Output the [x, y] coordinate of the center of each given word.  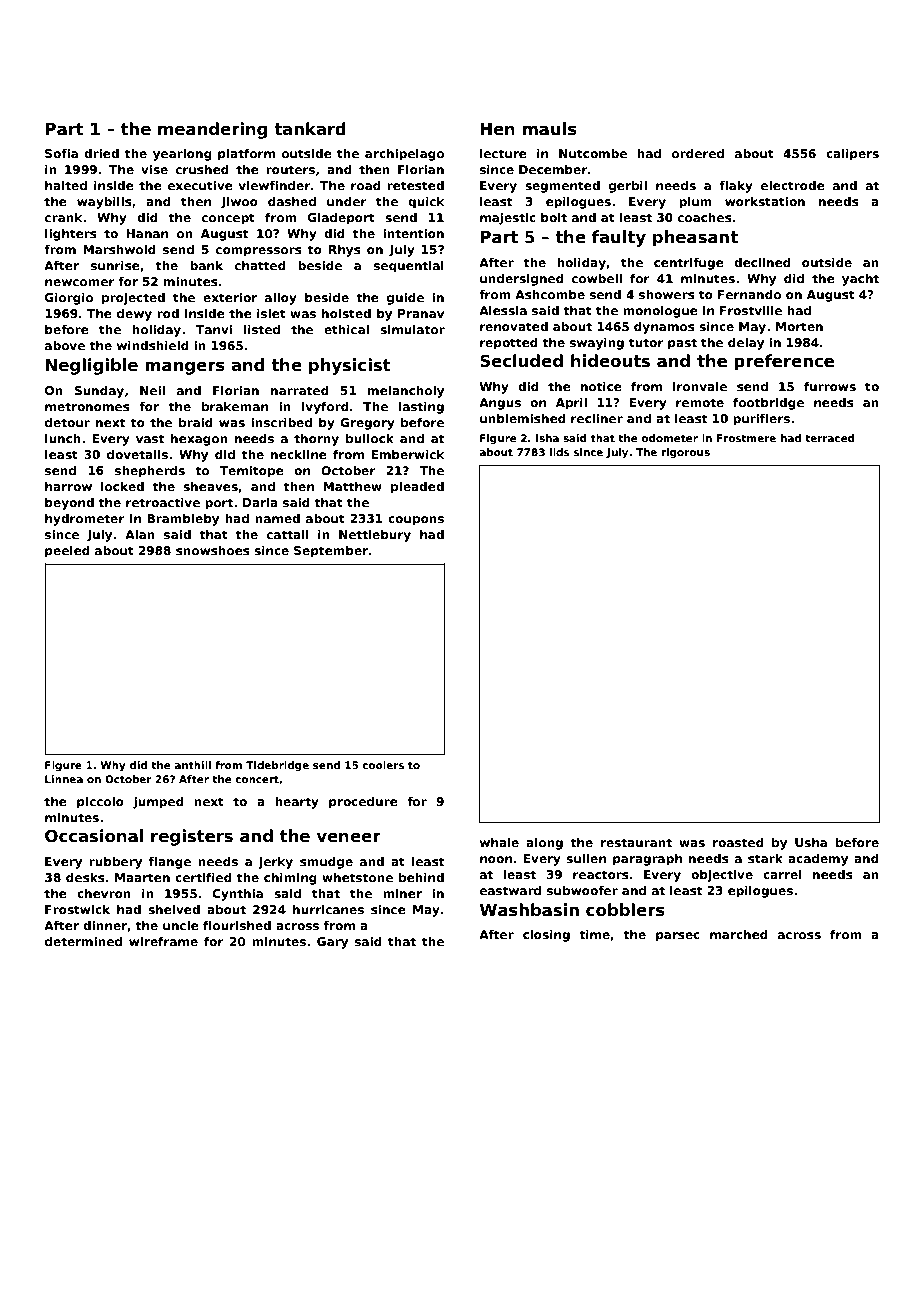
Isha [547, 438]
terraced [830, 438]
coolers [383, 765]
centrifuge [689, 264]
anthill [192, 765]
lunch [63, 438]
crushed [202, 169]
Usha [811, 842]
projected [133, 299]
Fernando [749, 294]
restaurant [636, 842]
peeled [67, 552]
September [331, 552]
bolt [554, 217]
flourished [237, 925]
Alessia [503, 310]
